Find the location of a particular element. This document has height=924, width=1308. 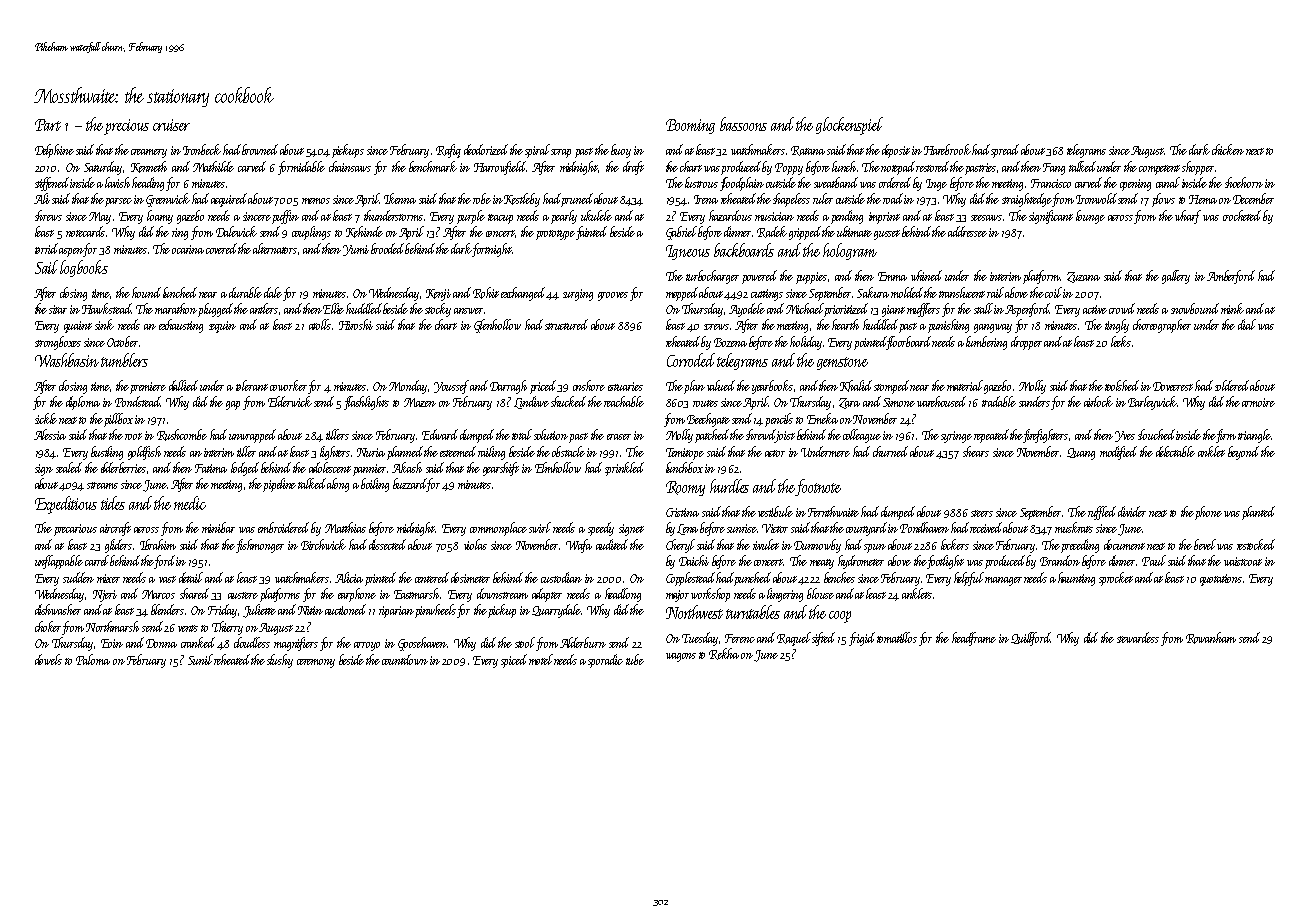

Booming is located at coordinates (690, 126).
